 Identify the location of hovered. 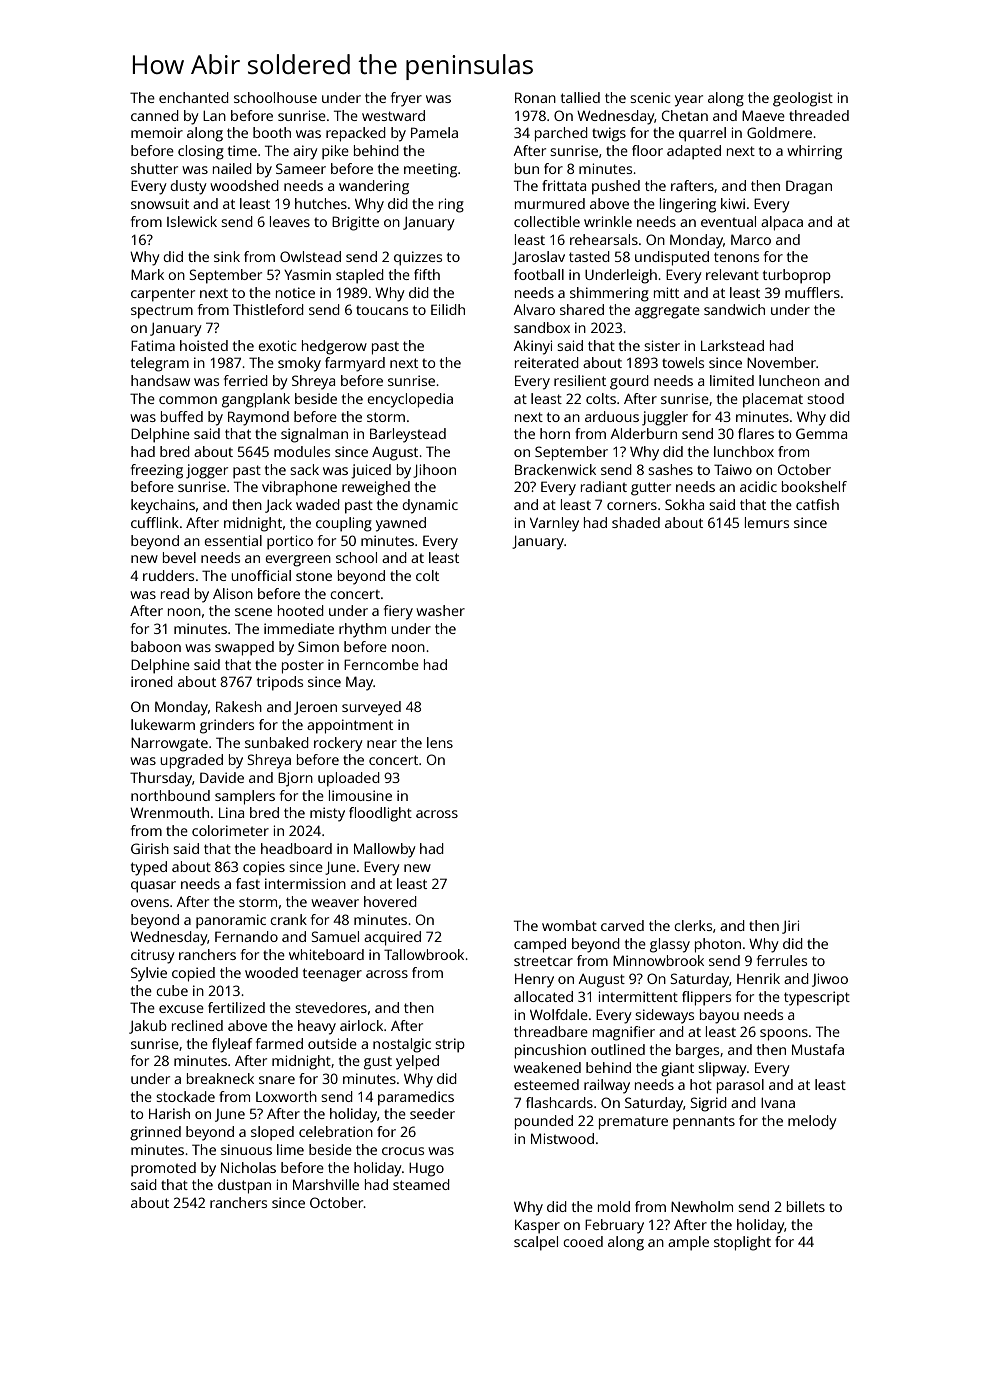
(390, 901).
